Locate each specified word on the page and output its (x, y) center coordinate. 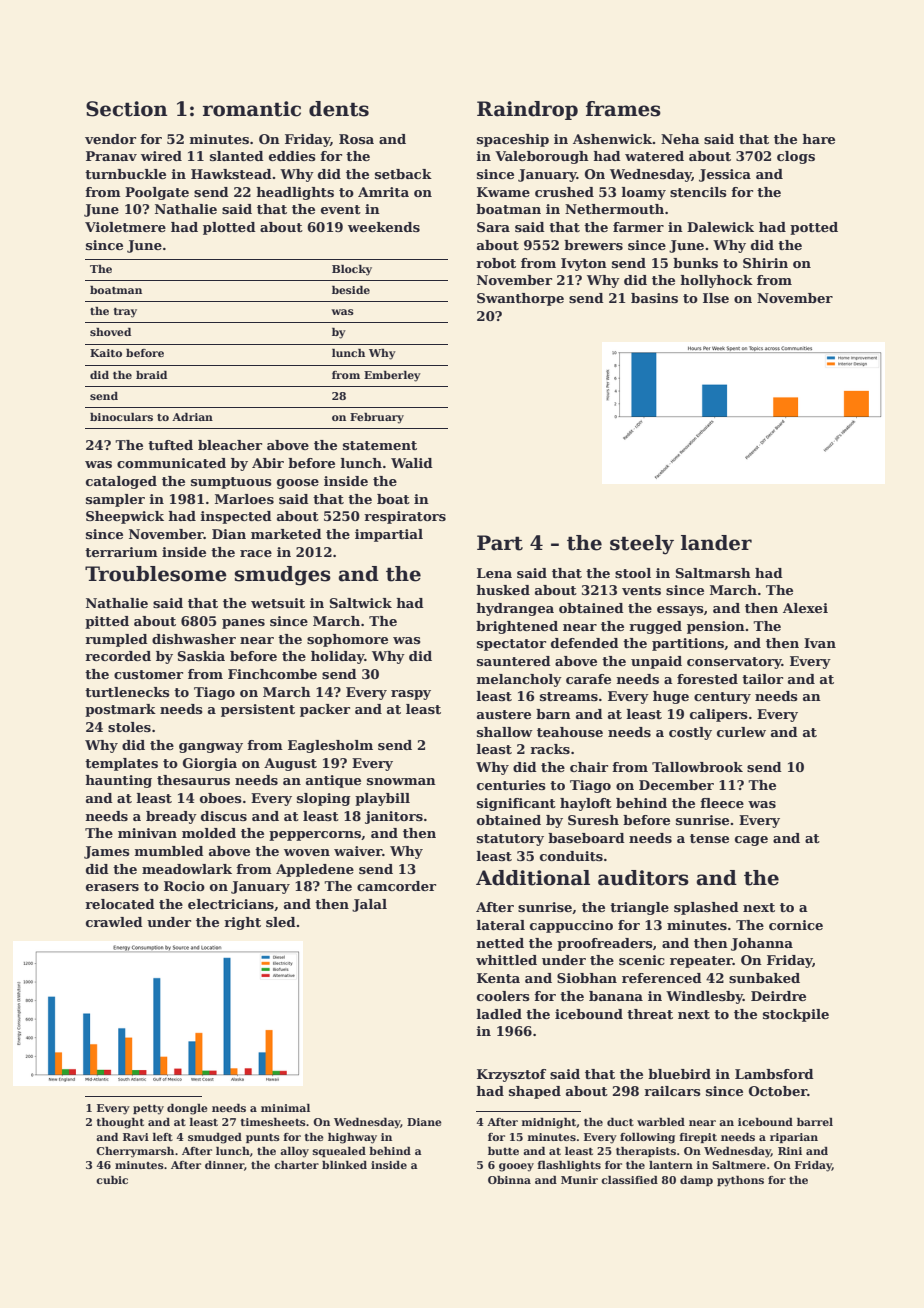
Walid (412, 463)
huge (671, 697)
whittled (506, 960)
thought (120, 1123)
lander (716, 543)
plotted (229, 228)
